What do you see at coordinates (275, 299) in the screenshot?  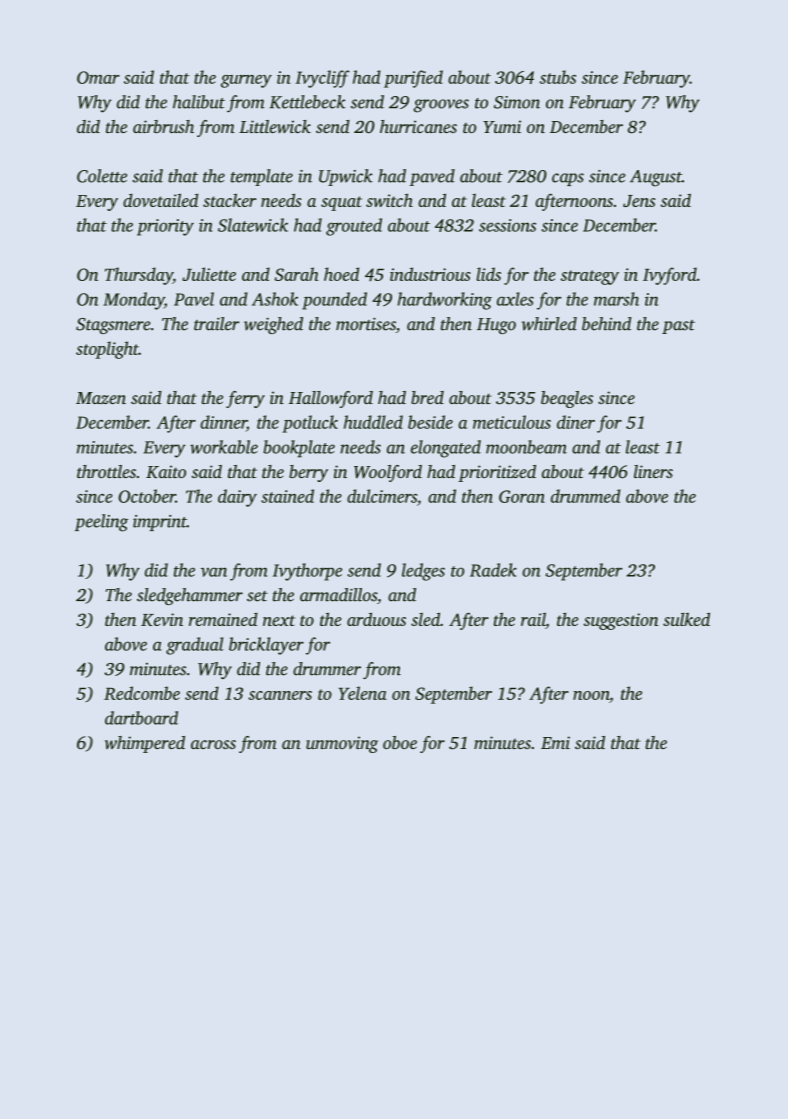 I see `Ashok` at bounding box center [275, 299].
